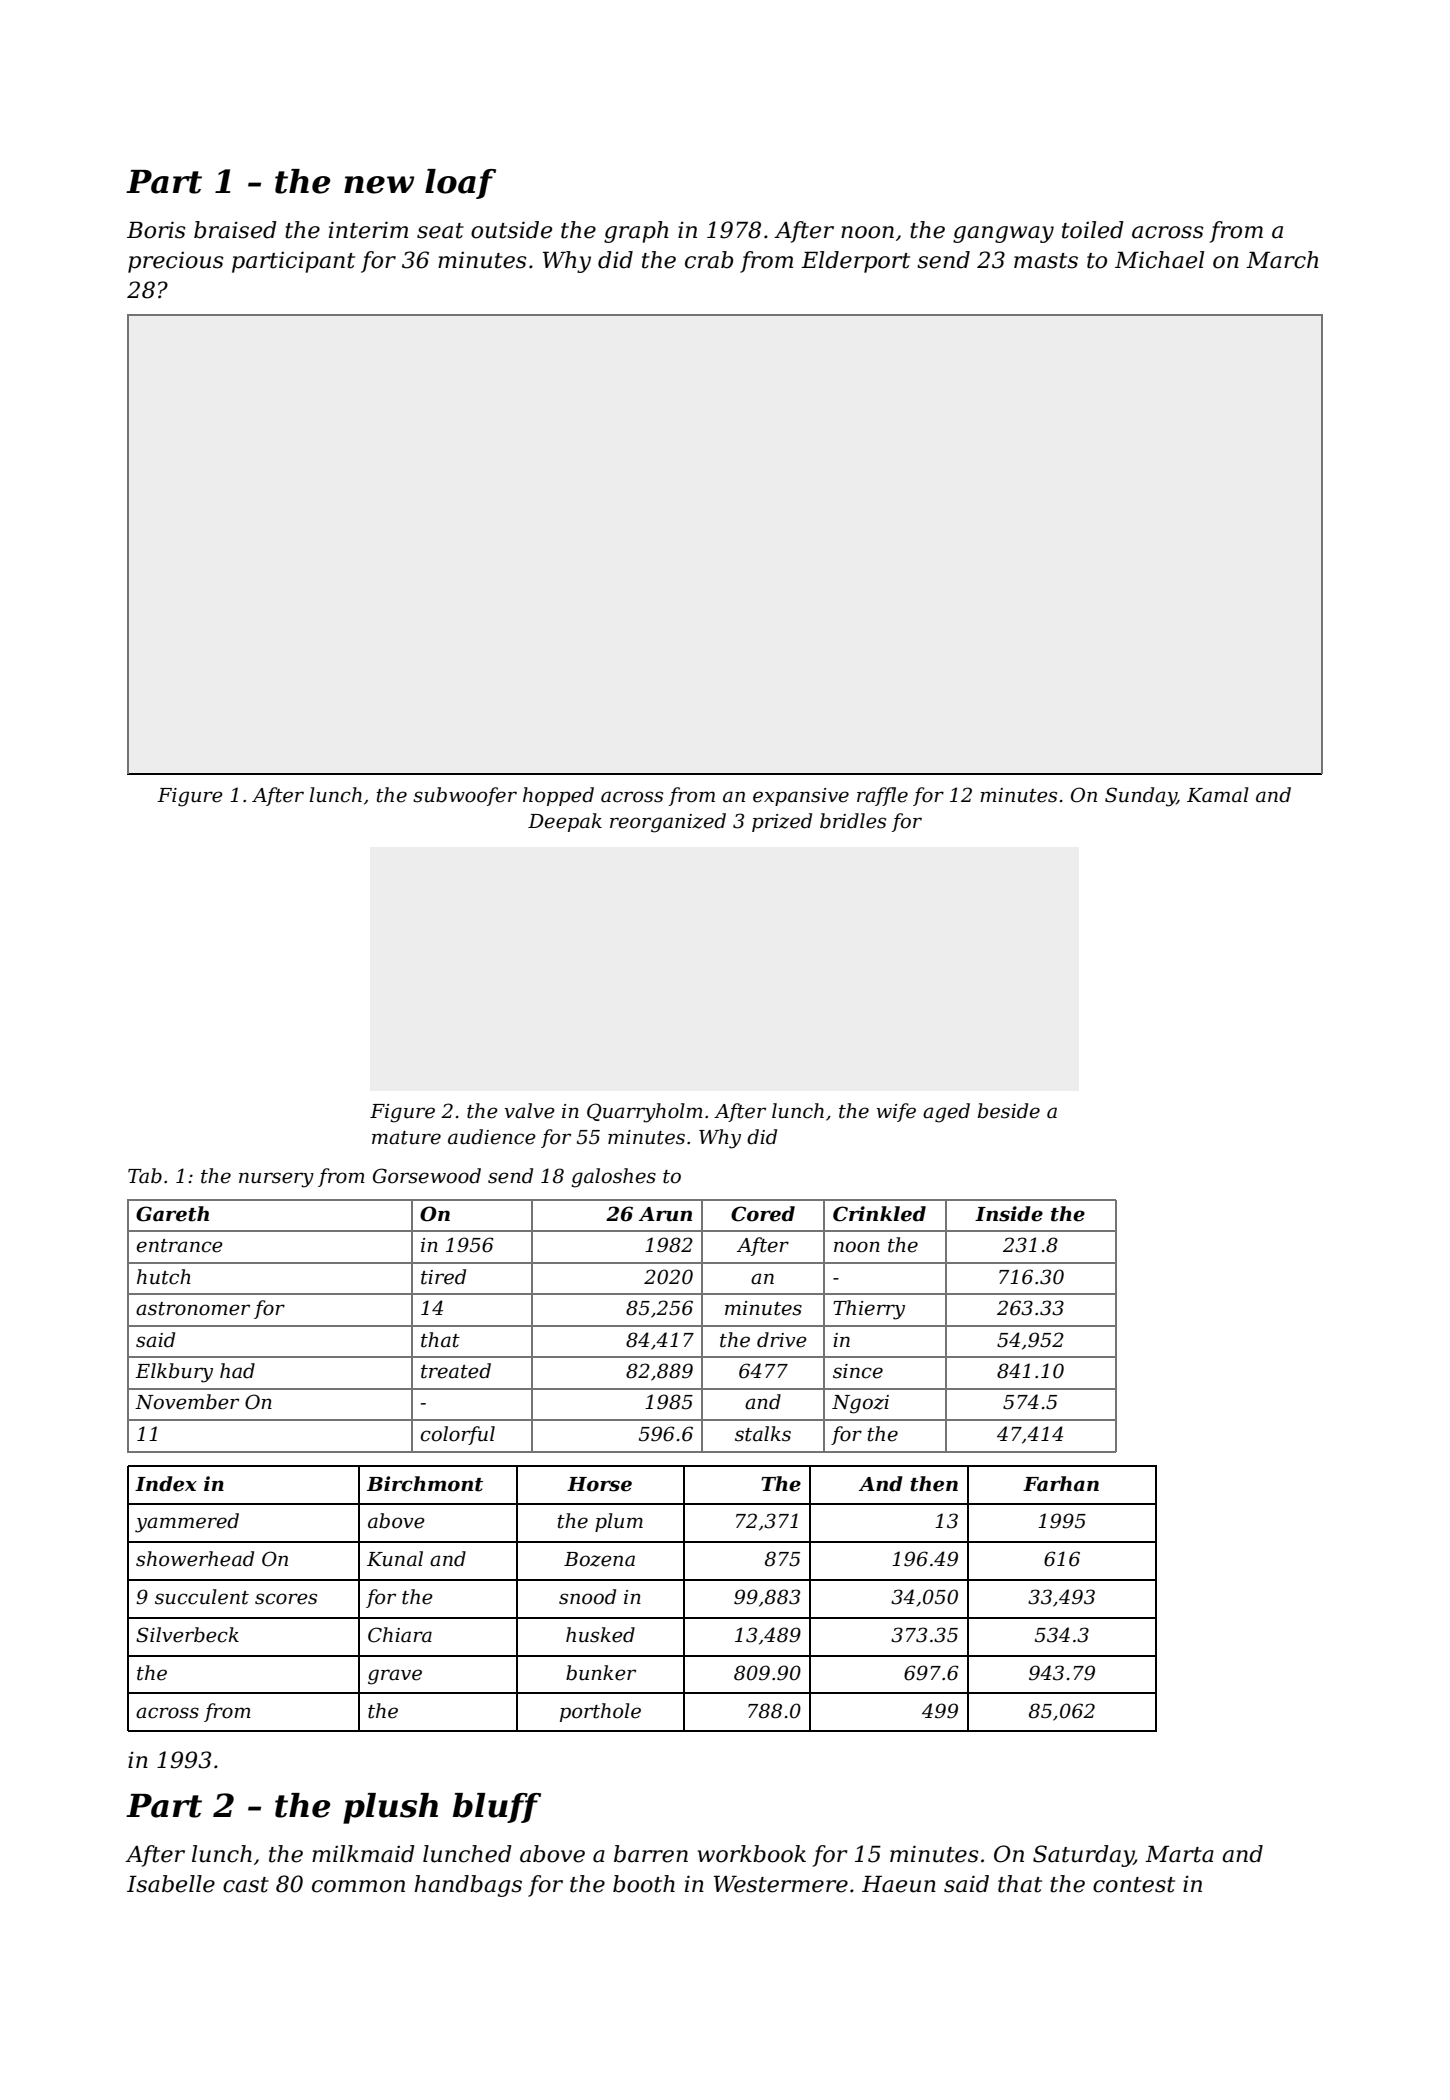 Image resolution: width=1450 pixels, height=2100 pixels. What do you see at coordinates (1061, 1484) in the screenshot?
I see `Farhan` at bounding box center [1061, 1484].
